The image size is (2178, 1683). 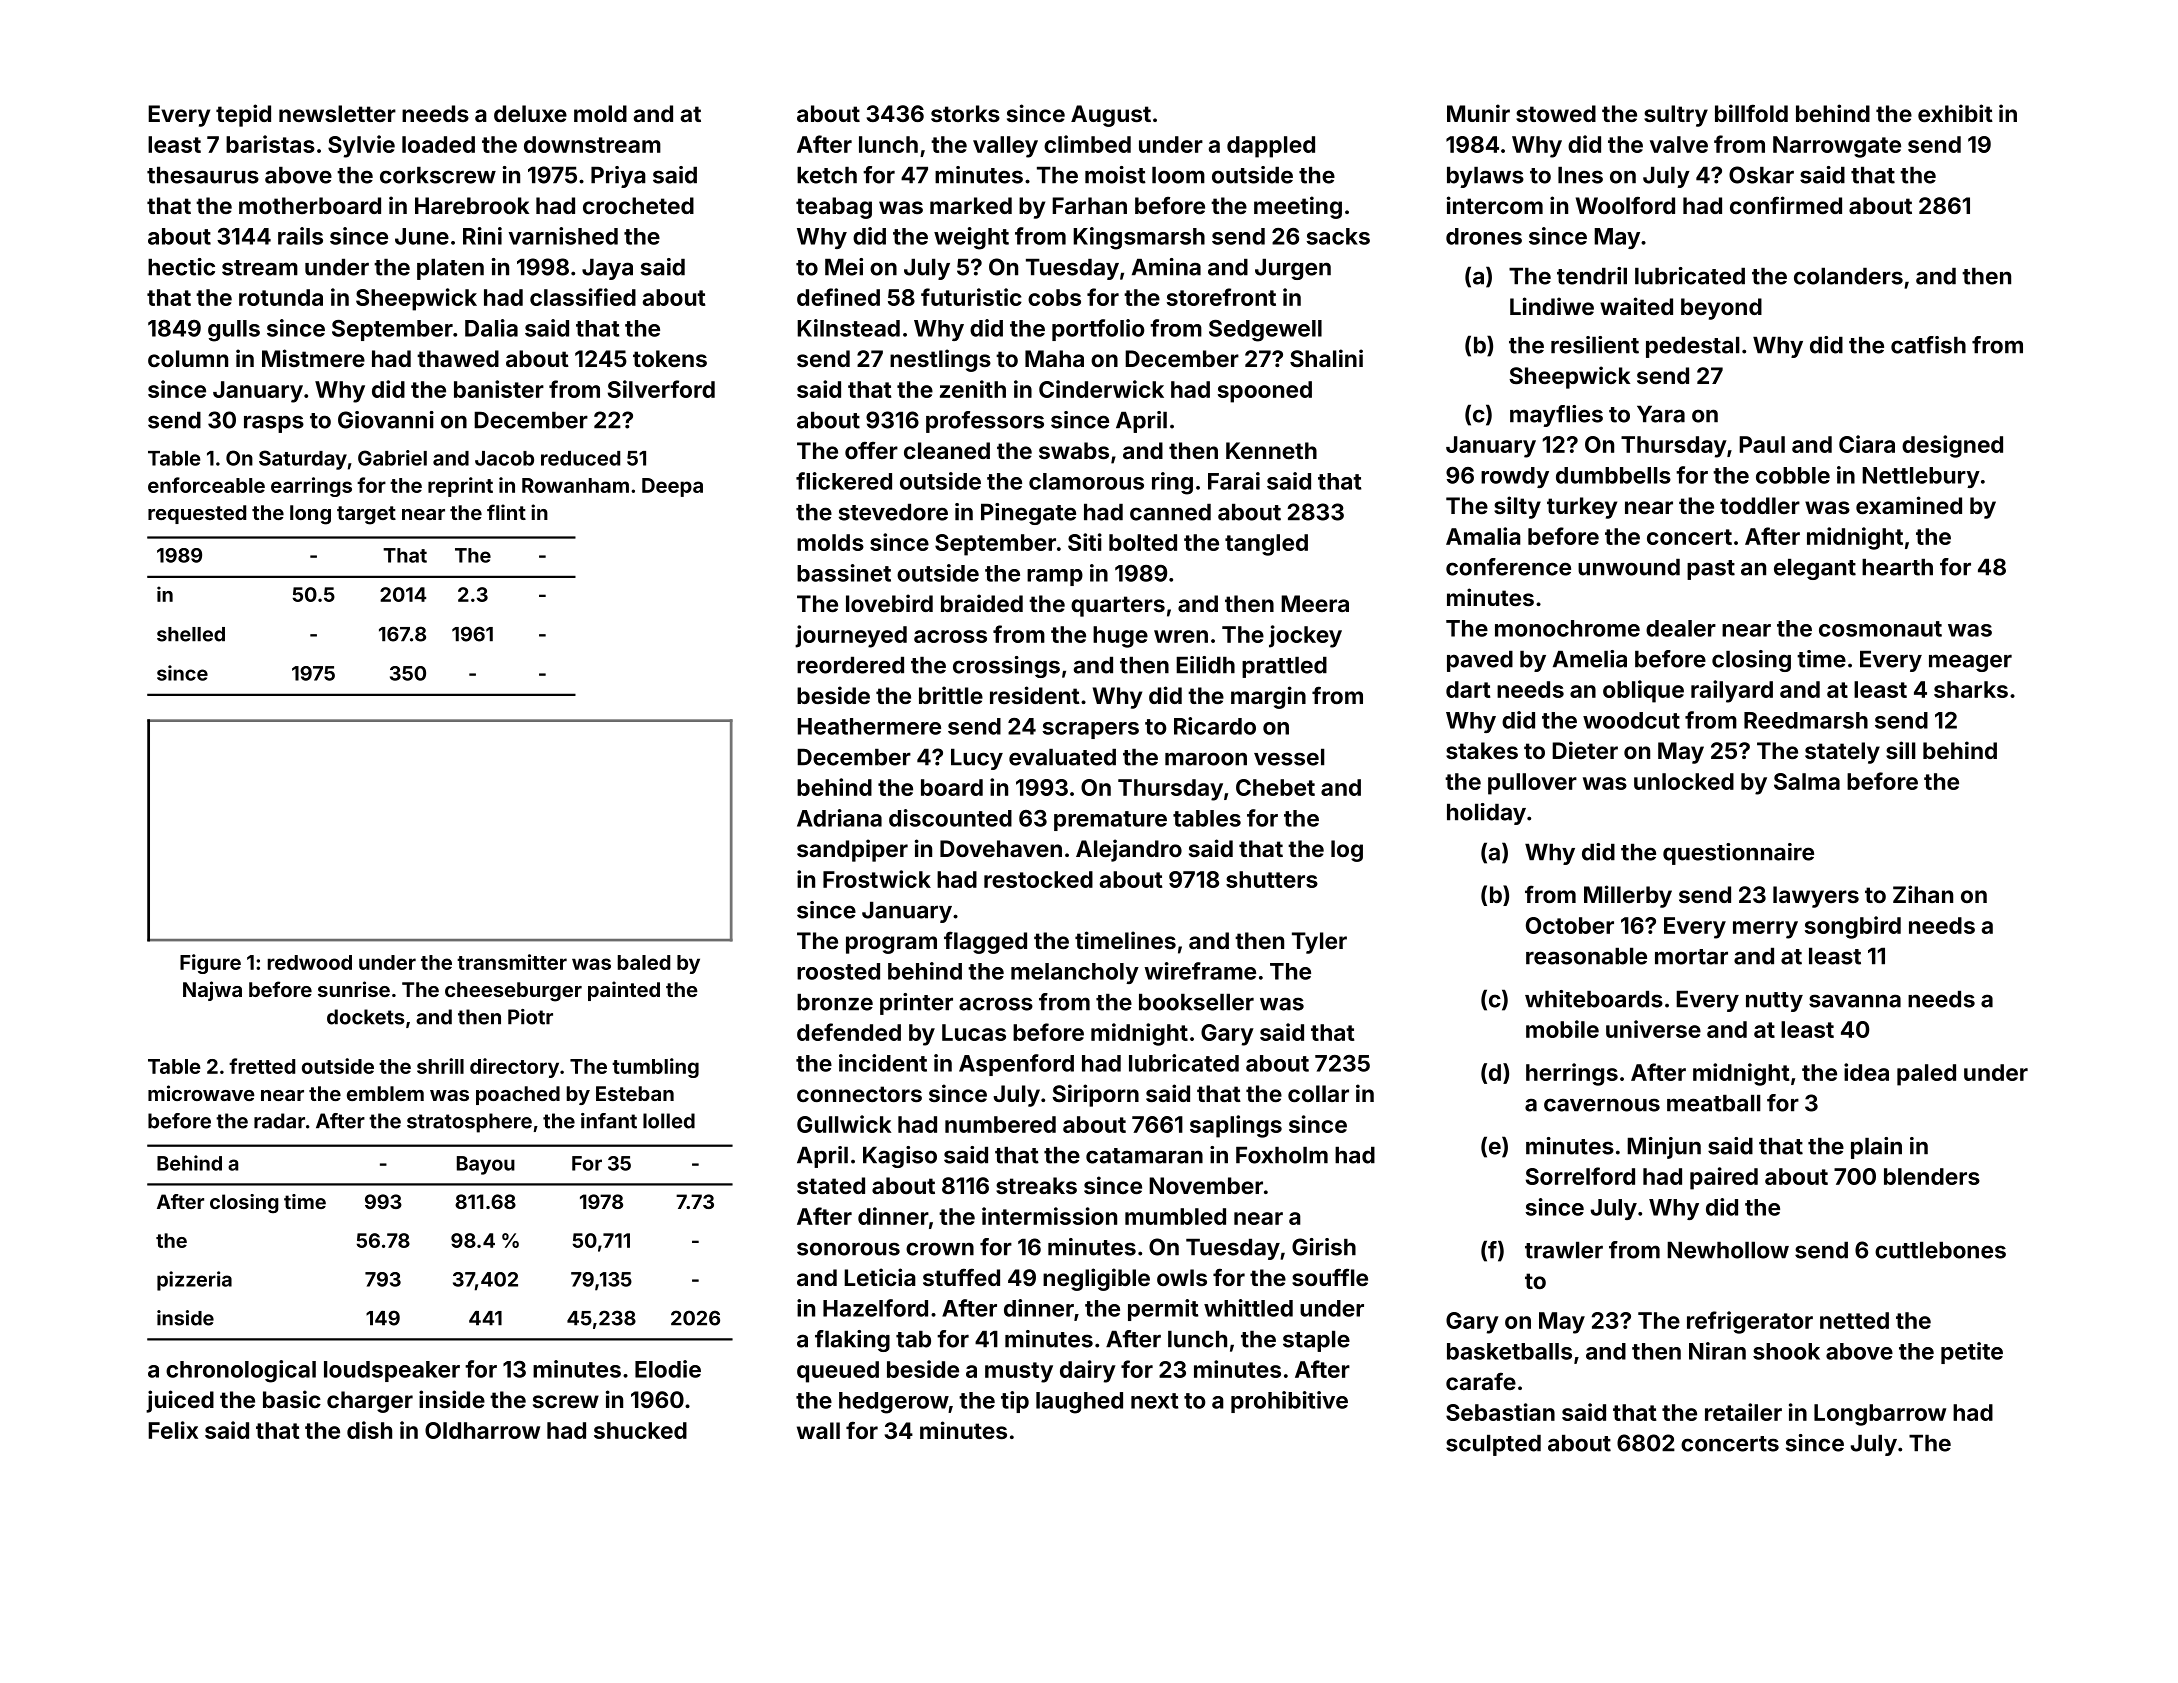 What do you see at coordinates (1724, 1178) in the page?
I see `paired` at bounding box center [1724, 1178].
